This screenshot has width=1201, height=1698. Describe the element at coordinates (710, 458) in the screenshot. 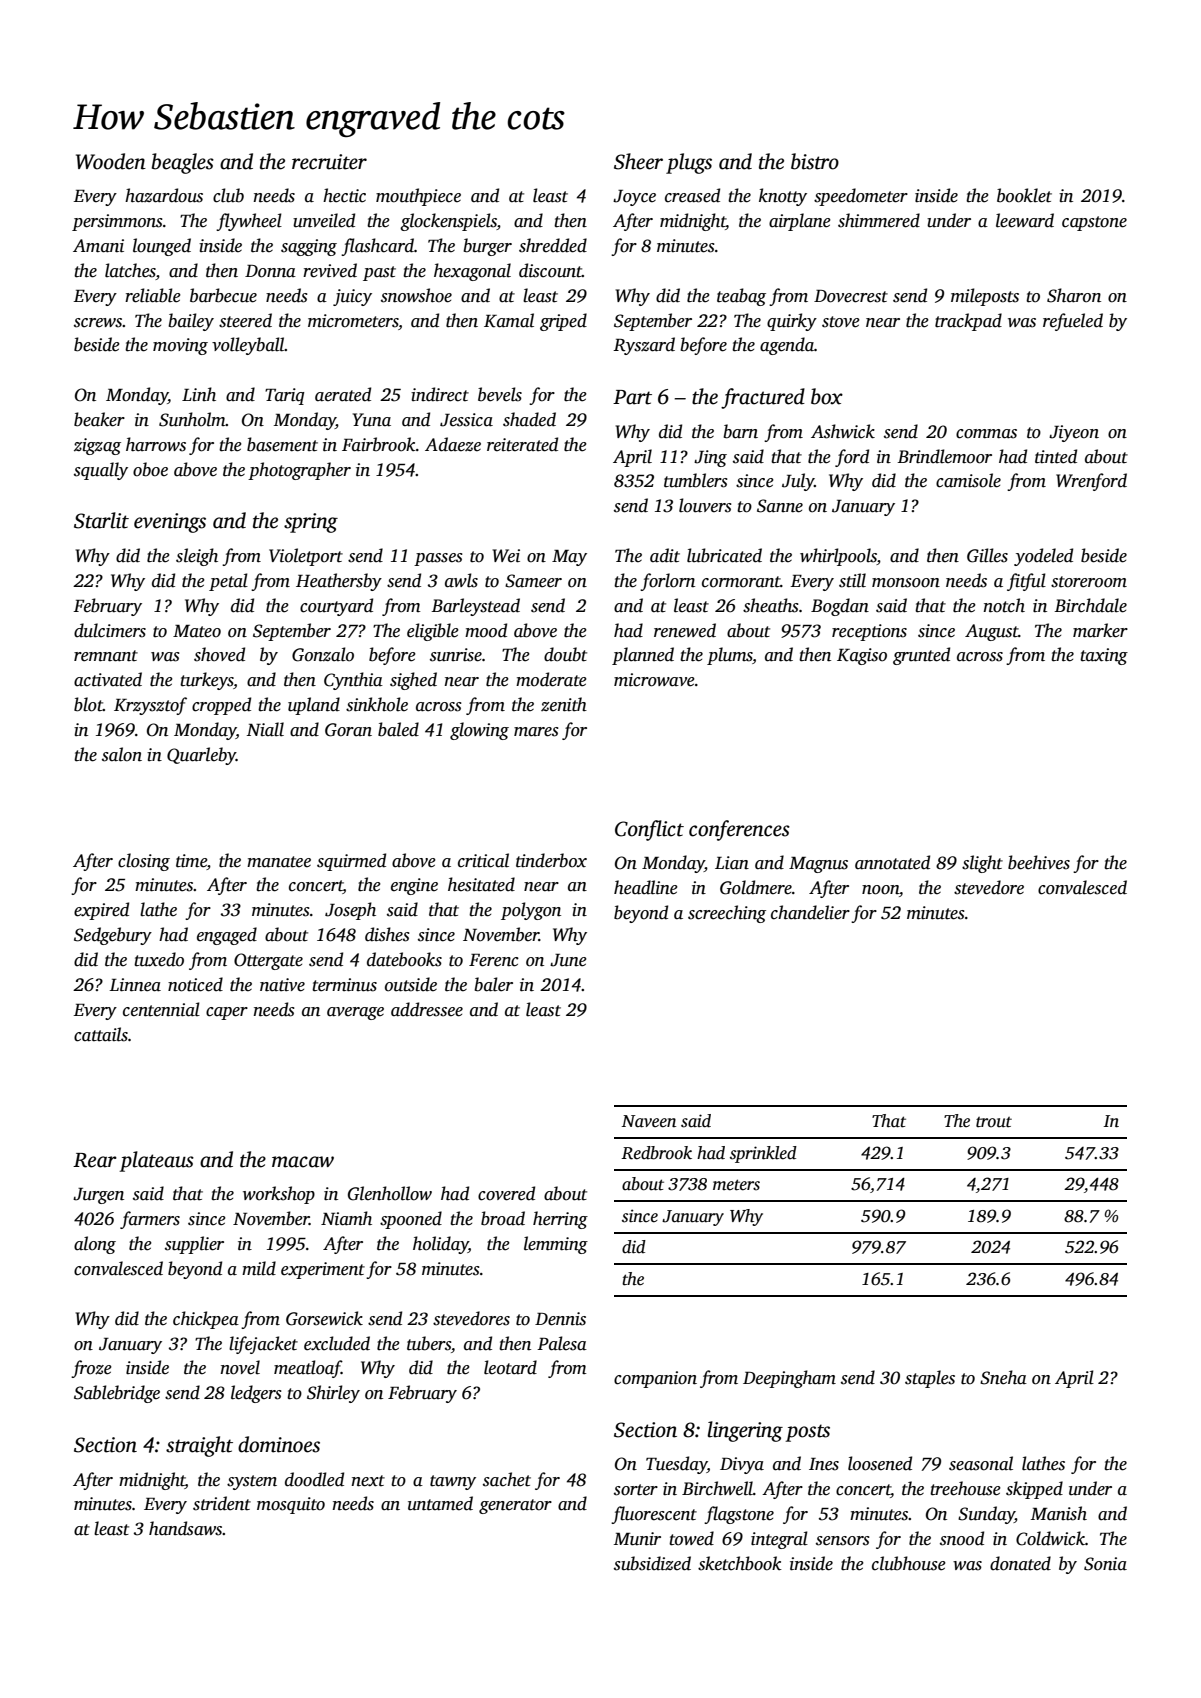

I see `Jing` at that location.
